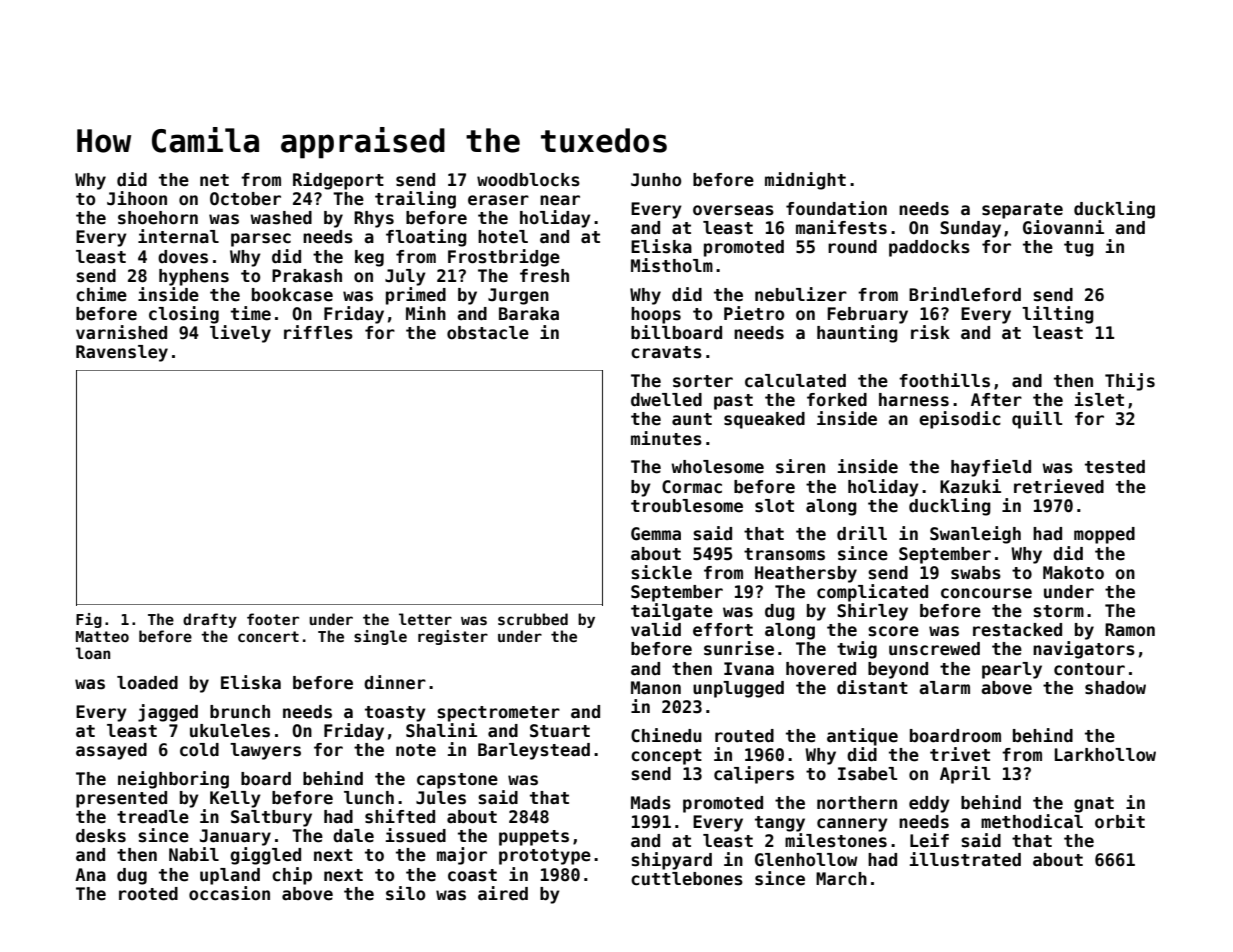 This page has width=1233, height=952. Describe the element at coordinates (137, 198) in the page. I see `Jihoon` at that location.
